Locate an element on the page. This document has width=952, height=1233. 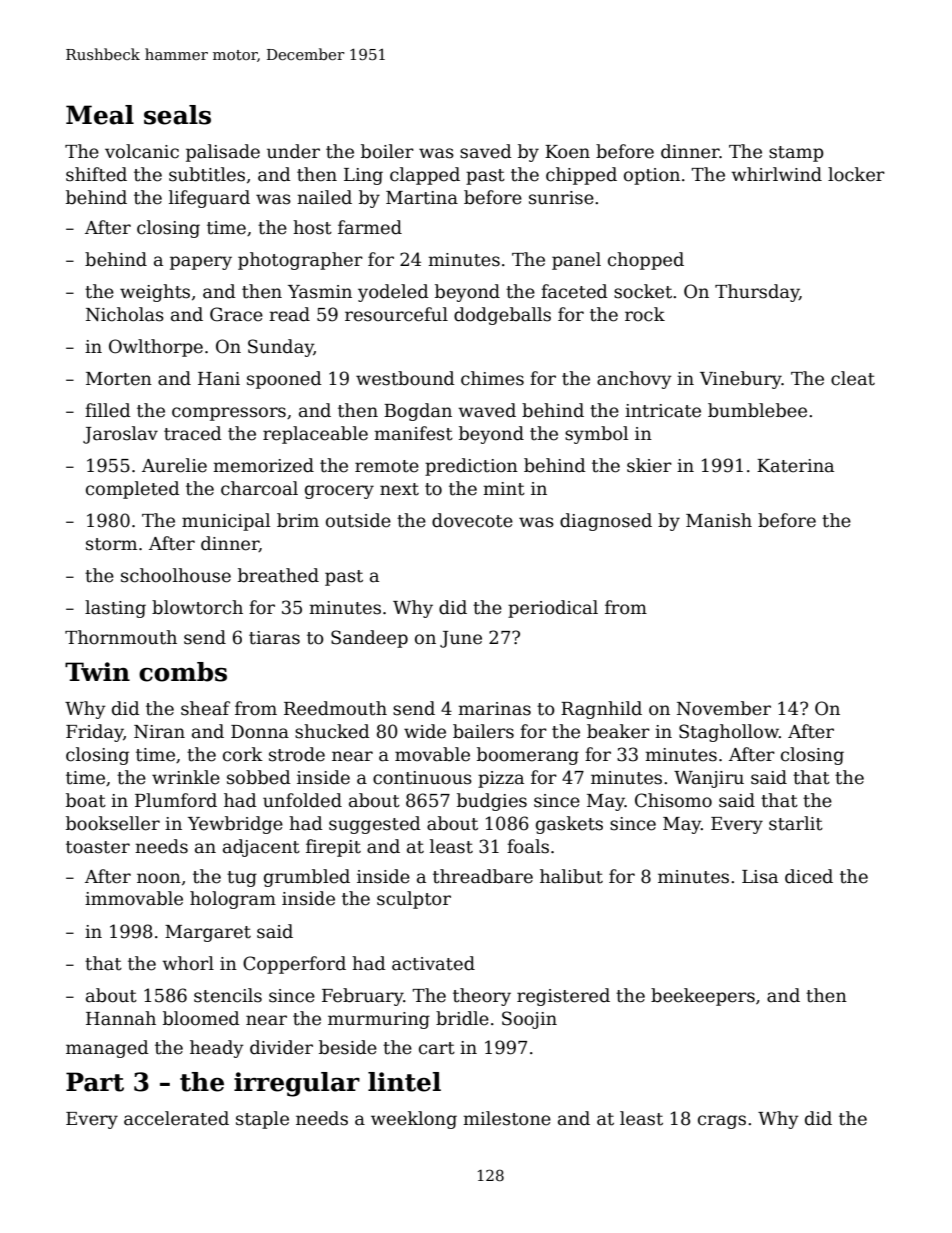
completed is located at coordinates (133, 490).
